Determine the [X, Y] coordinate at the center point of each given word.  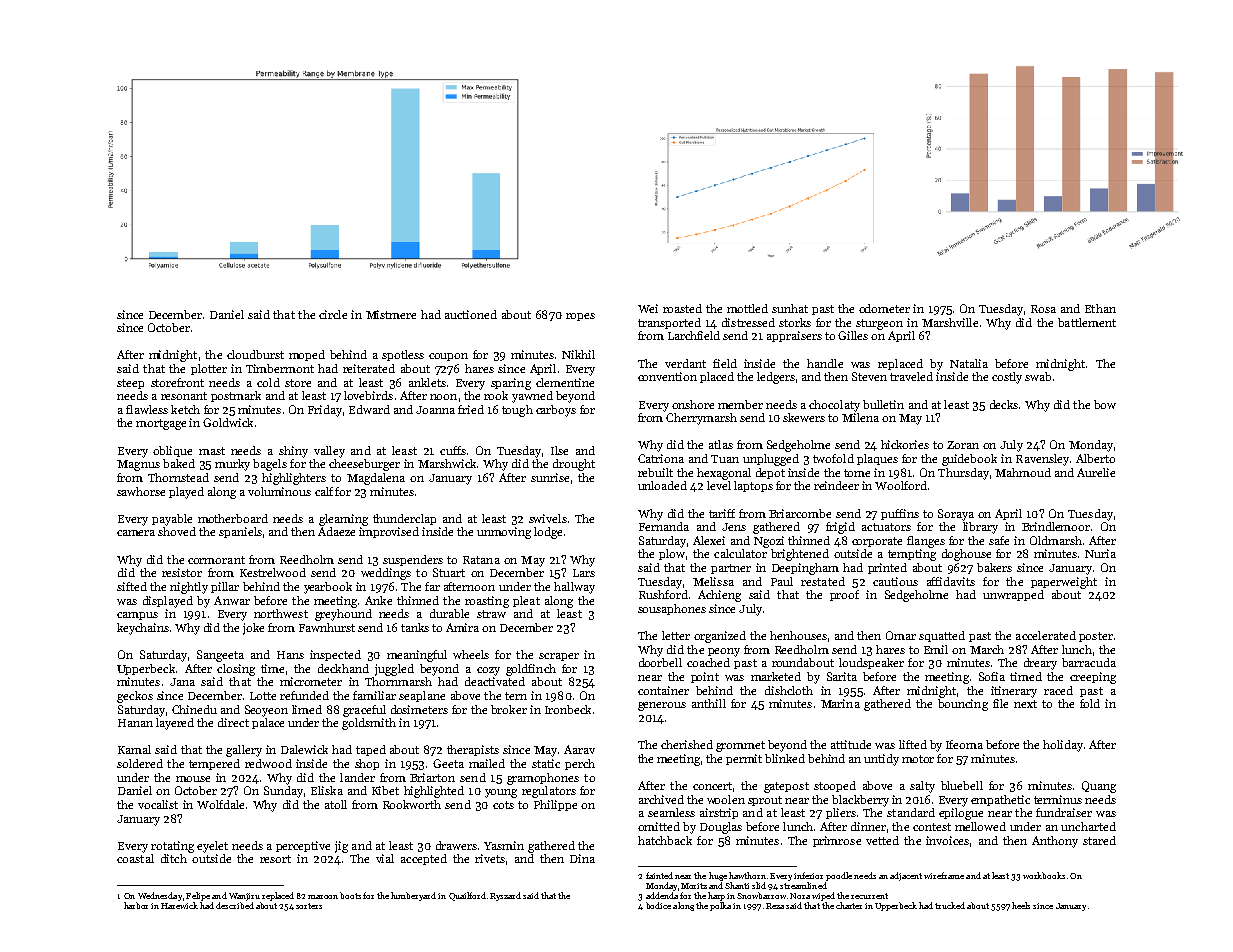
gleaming [343, 520]
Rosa [1043, 309]
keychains [143, 629]
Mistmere [391, 314]
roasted [682, 308]
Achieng [719, 596]
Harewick [179, 905]
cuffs [453, 450]
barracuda [1089, 662]
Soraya [956, 515]
